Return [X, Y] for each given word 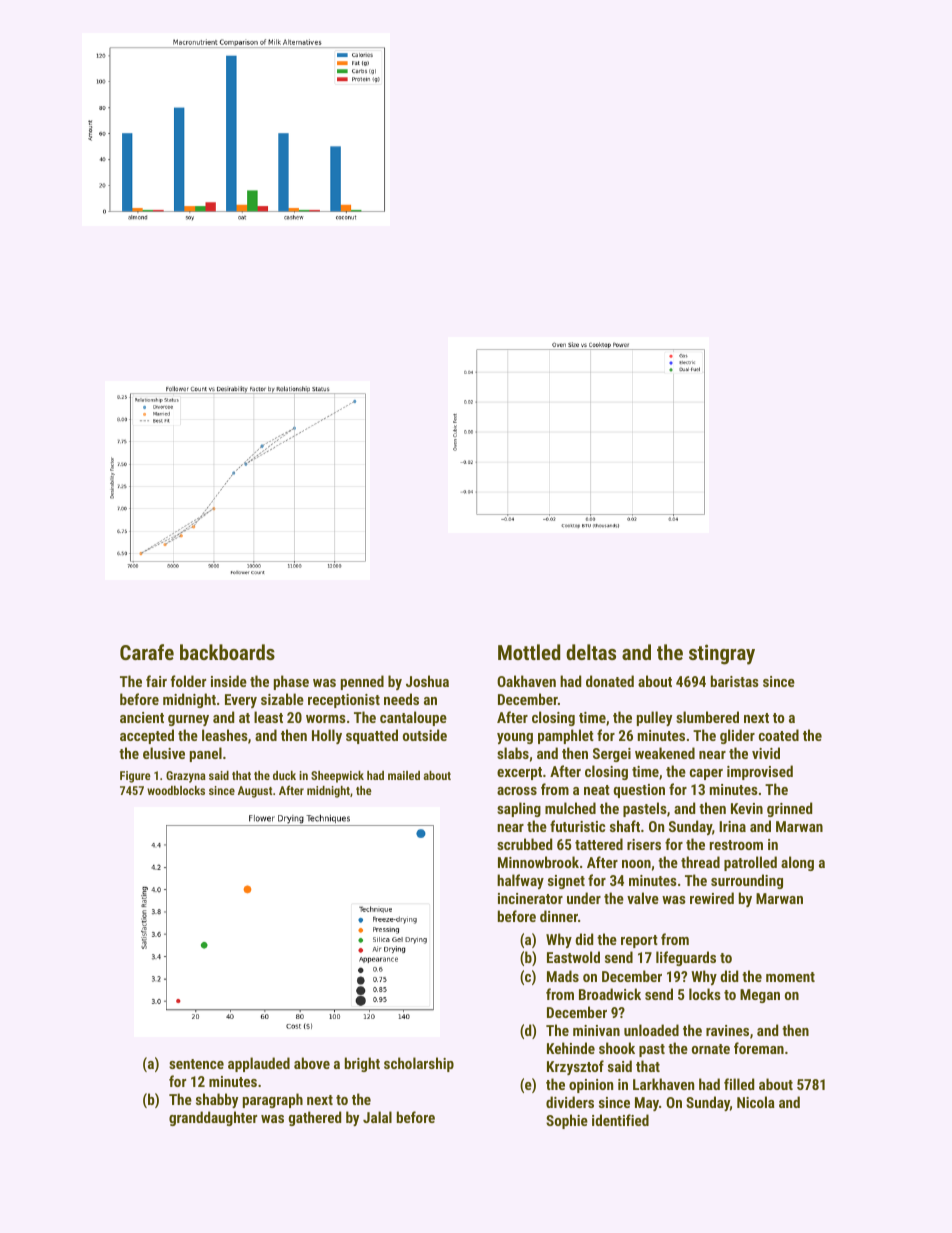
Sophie [567, 1121]
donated [610, 681]
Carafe [147, 652]
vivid [766, 753]
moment [790, 977]
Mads [563, 976]
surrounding [747, 881]
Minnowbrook [538, 862]
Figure [135, 777]
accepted [147, 736]
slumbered [707, 717]
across [517, 791]
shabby [217, 1100]
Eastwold [573, 957]
